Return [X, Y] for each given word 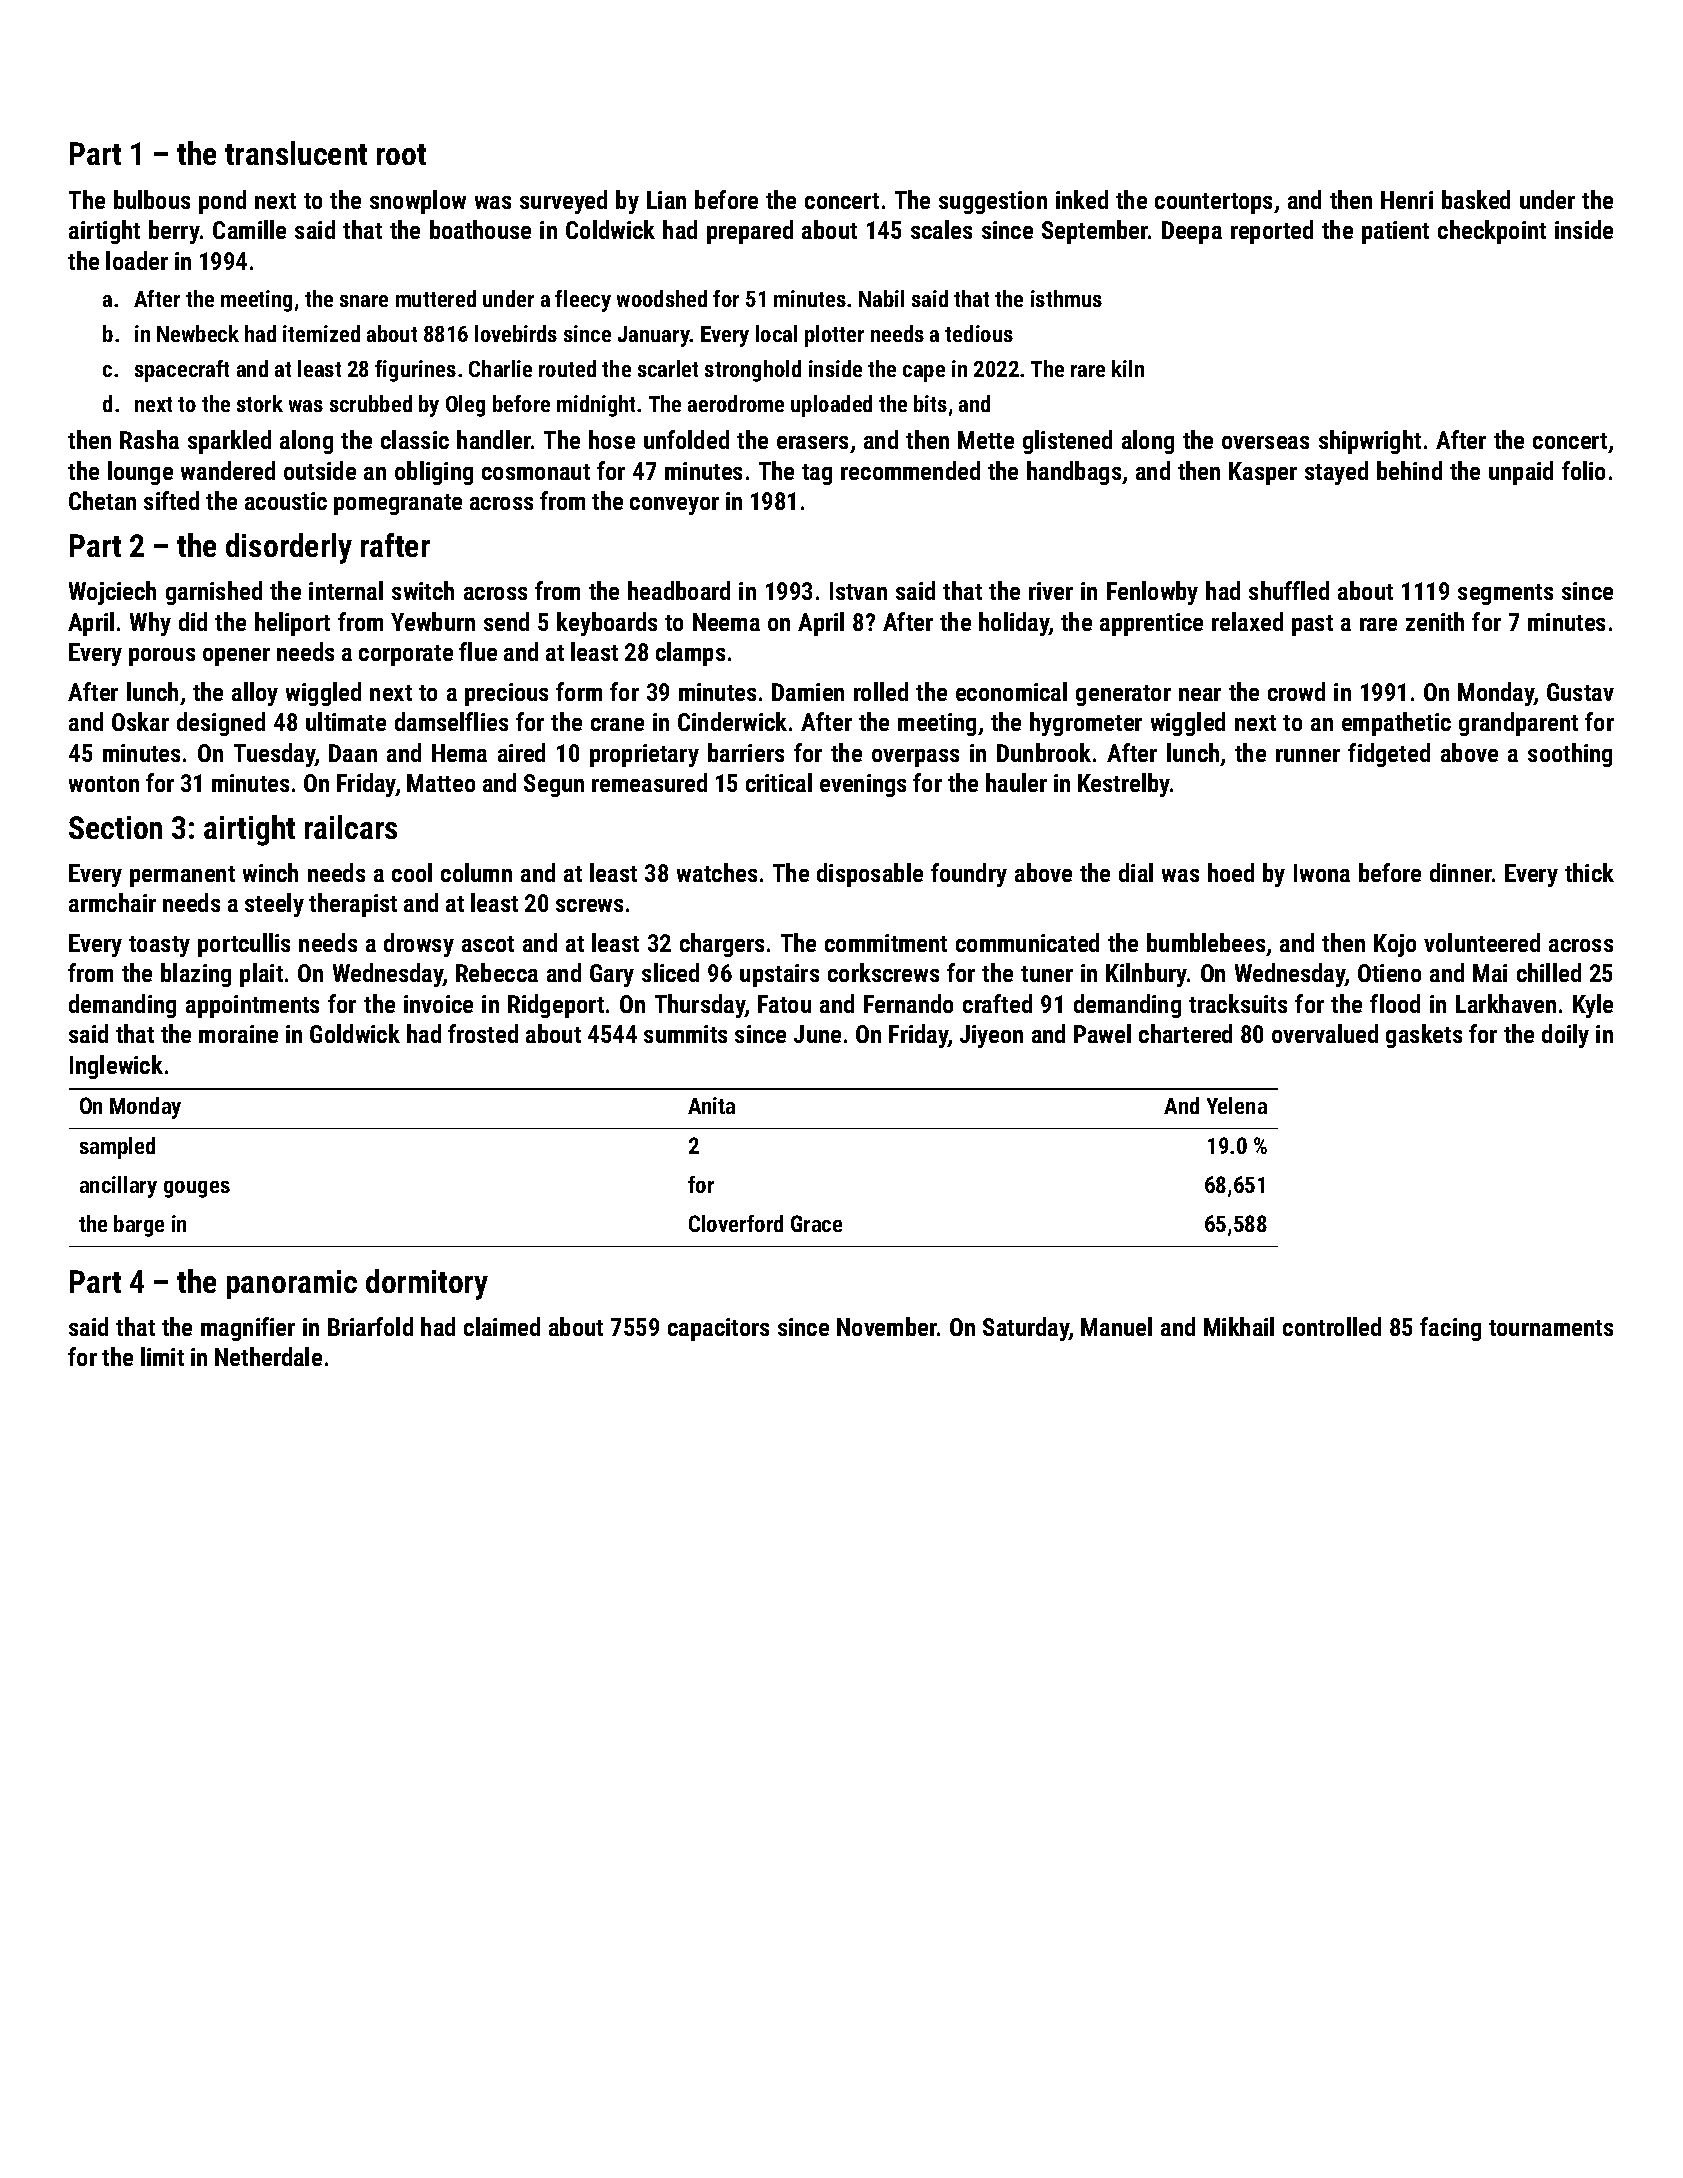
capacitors [718, 1329]
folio [1583, 470]
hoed [1231, 872]
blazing [196, 975]
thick [1589, 872]
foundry [969, 875]
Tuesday [274, 755]
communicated [1027, 942]
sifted [171, 500]
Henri [1407, 200]
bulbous [152, 199]
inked [1082, 199]
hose [612, 439]
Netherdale [268, 1356]
